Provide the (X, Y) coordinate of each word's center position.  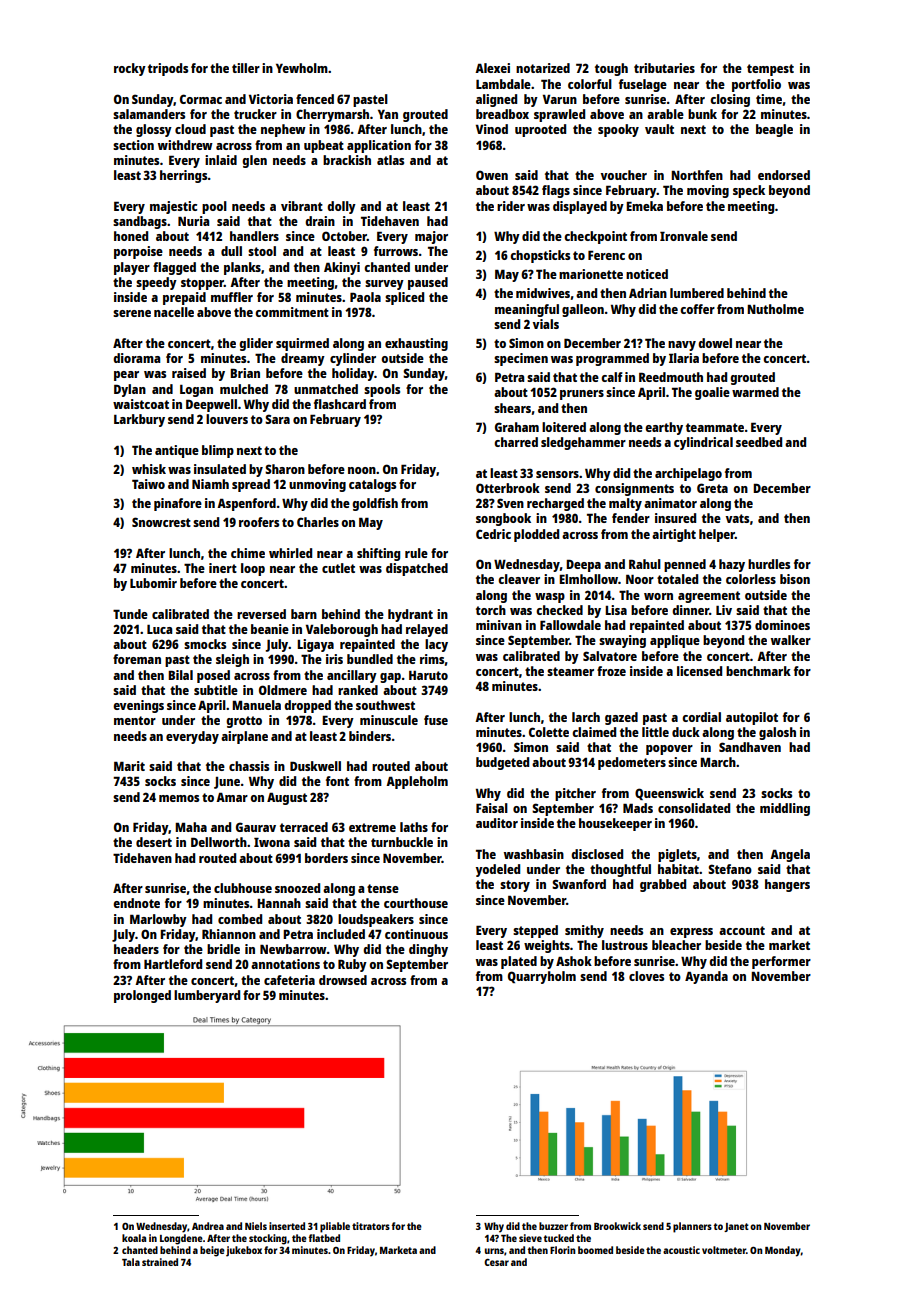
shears (512, 408)
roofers (259, 522)
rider (511, 206)
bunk (702, 114)
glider (256, 344)
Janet (736, 1227)
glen (254, 161)
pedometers (632, 763)
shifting (378, 554)
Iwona (272, 842)
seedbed (759, 442)
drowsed (343, 980)
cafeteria (289, 980)
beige (212, 1251)
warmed (755, 392)
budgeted (502, 763)
